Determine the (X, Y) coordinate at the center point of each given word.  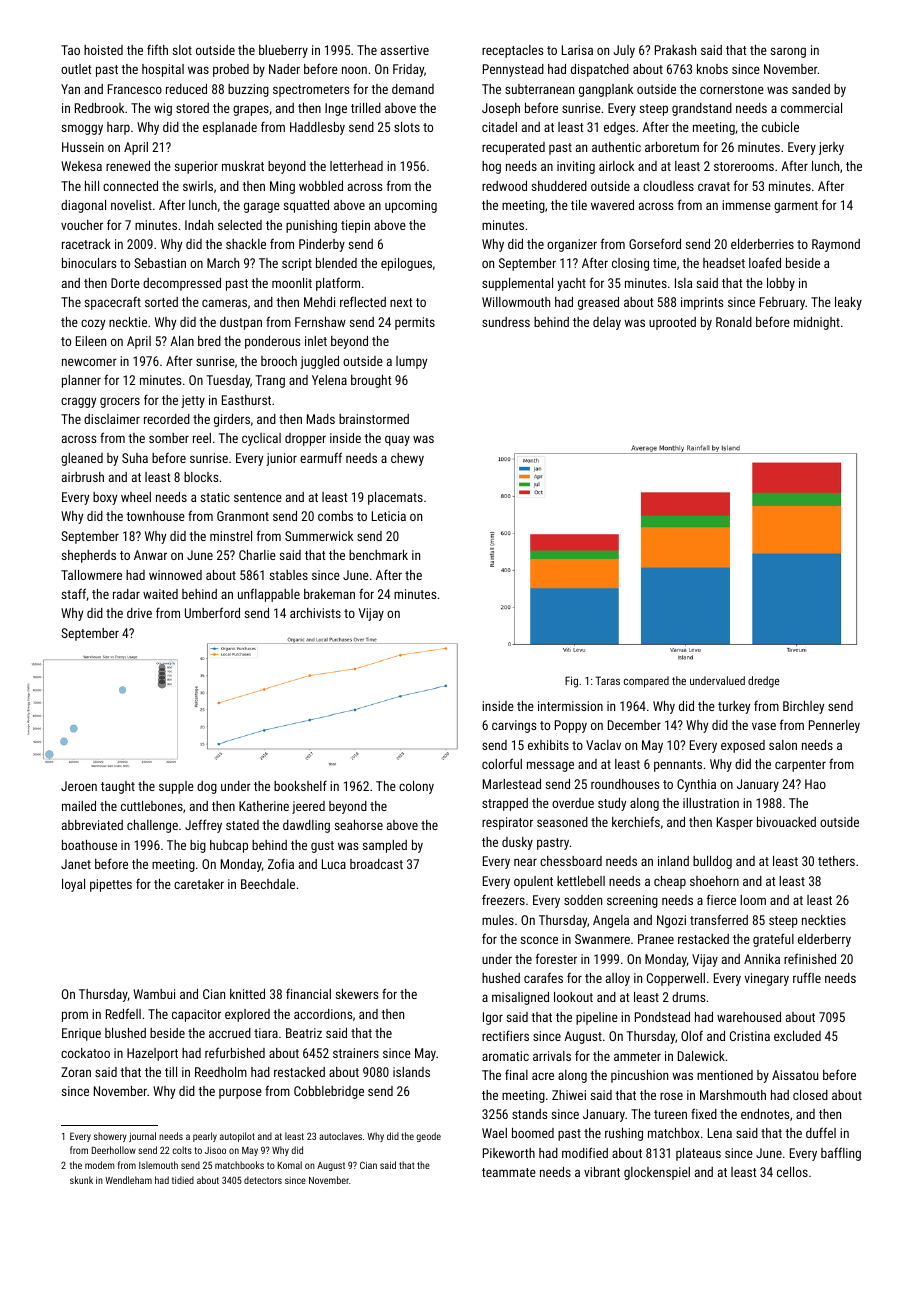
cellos (792, 1172)
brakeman (329, 594)
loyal (73, 885)
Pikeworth (509, 1153)
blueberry (283, 51)
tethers (836, 861)
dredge (764, 682)
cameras (224, 303)
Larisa (577, 50)
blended (336, 263)
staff (74, 593)
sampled (385, 846)
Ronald (734, 322)
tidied (183, 1180)
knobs (712, 69)
